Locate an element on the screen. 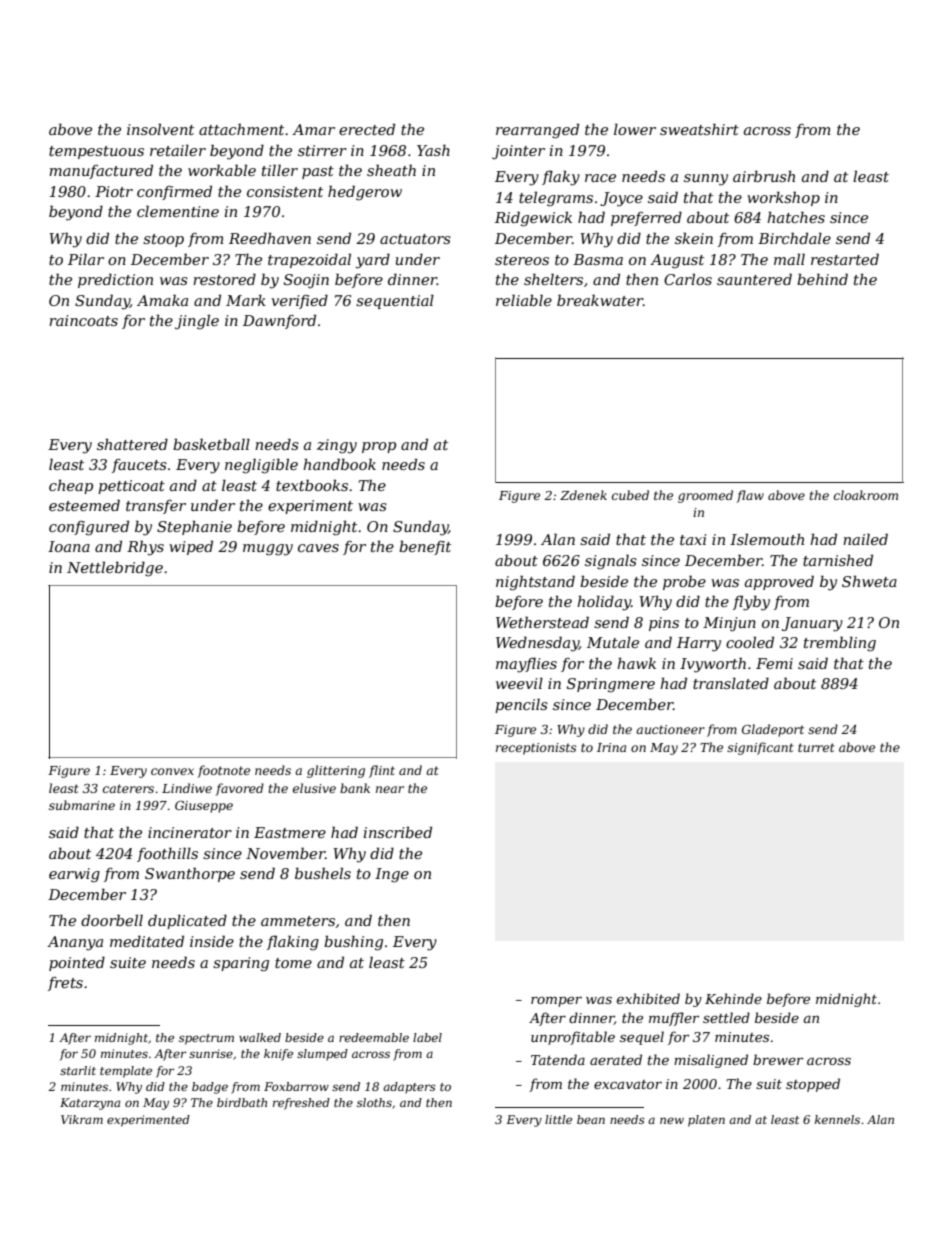 Image resolution: width=952 pixels, height=1233 pixels. cubed is located at coordinates (630, 495).
